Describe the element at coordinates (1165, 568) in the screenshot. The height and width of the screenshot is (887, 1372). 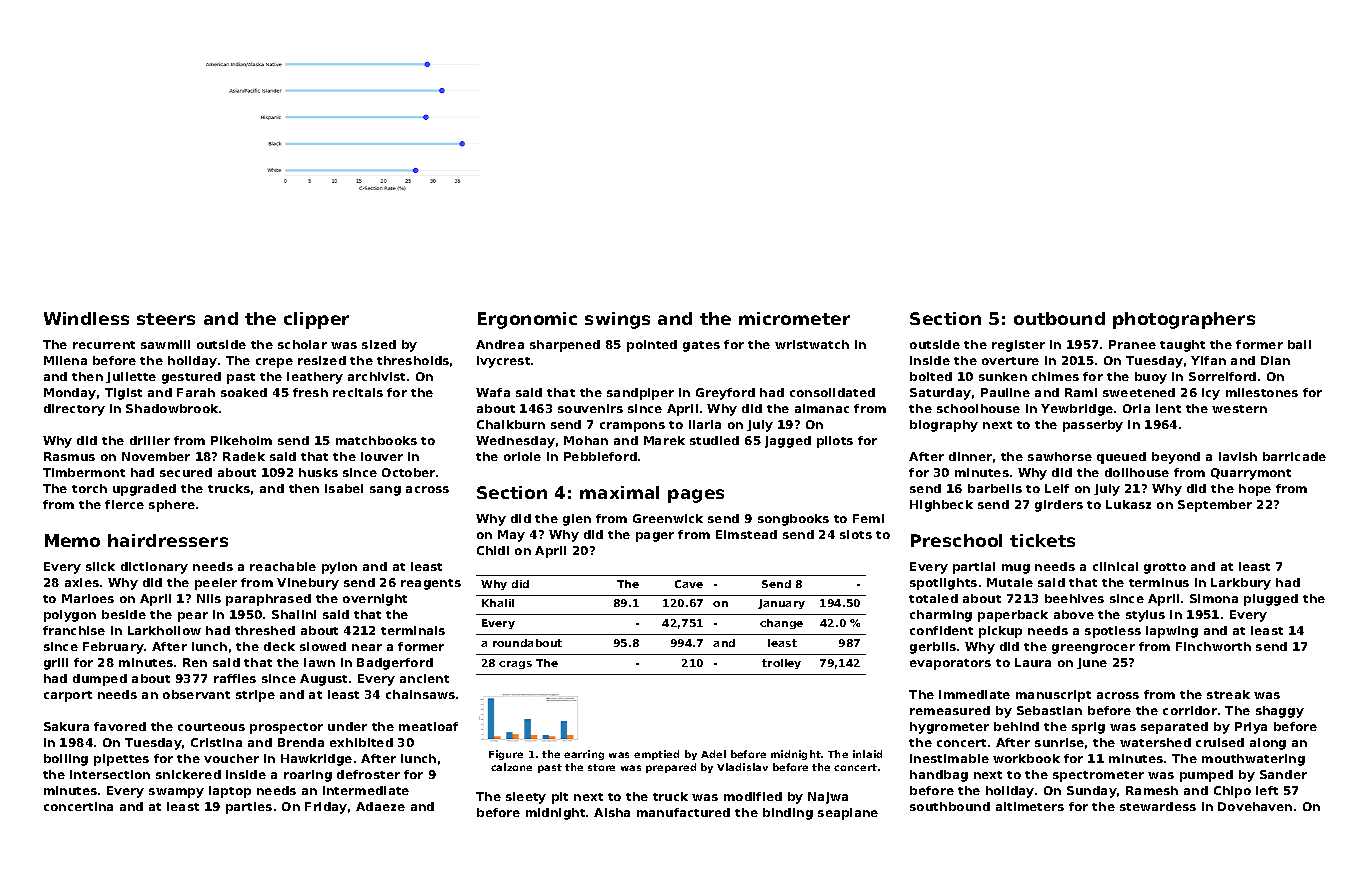
I see `grotto` at that location.
